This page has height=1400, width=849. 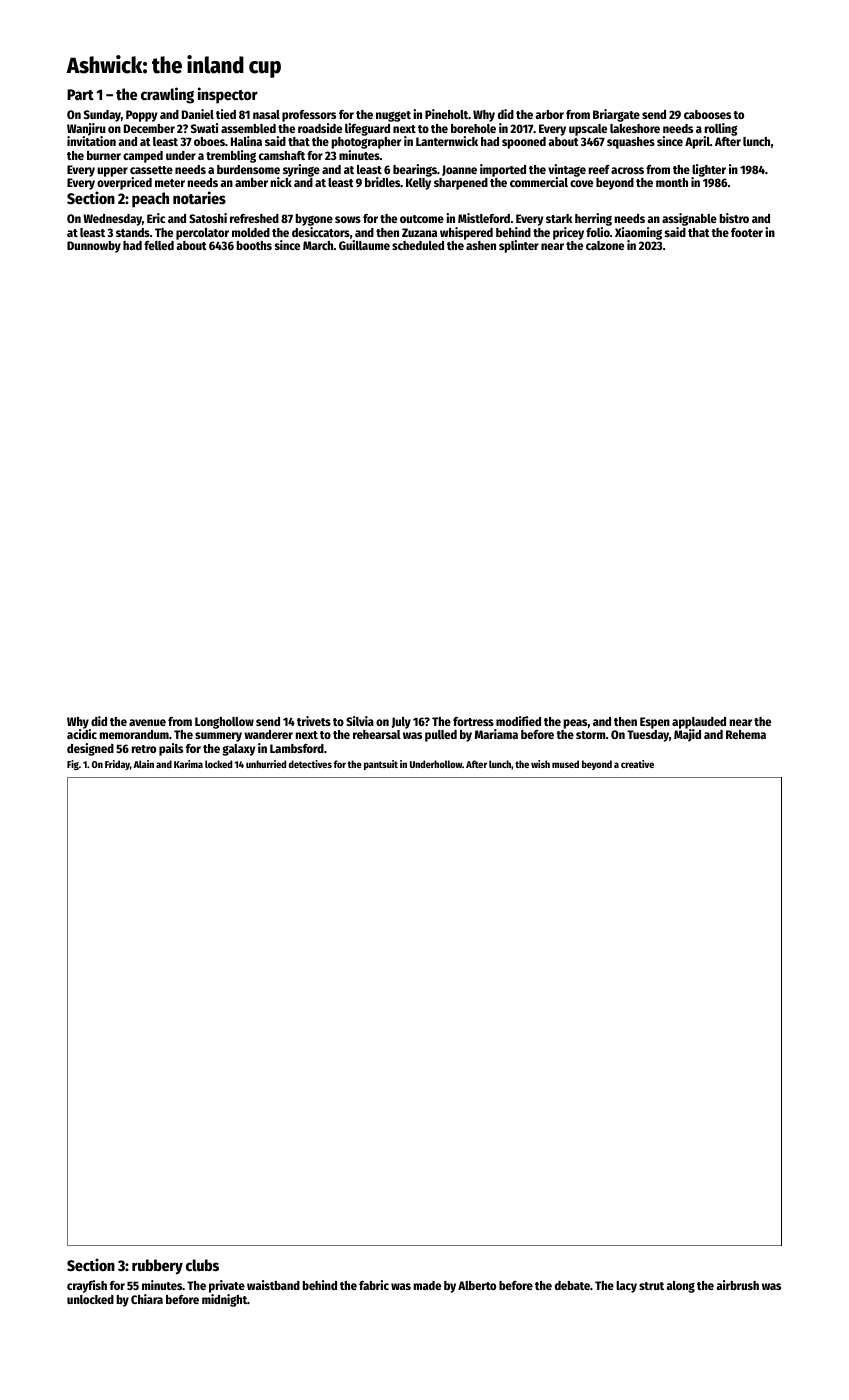 I want to click on unhurried, so click(x=266, y=764).
